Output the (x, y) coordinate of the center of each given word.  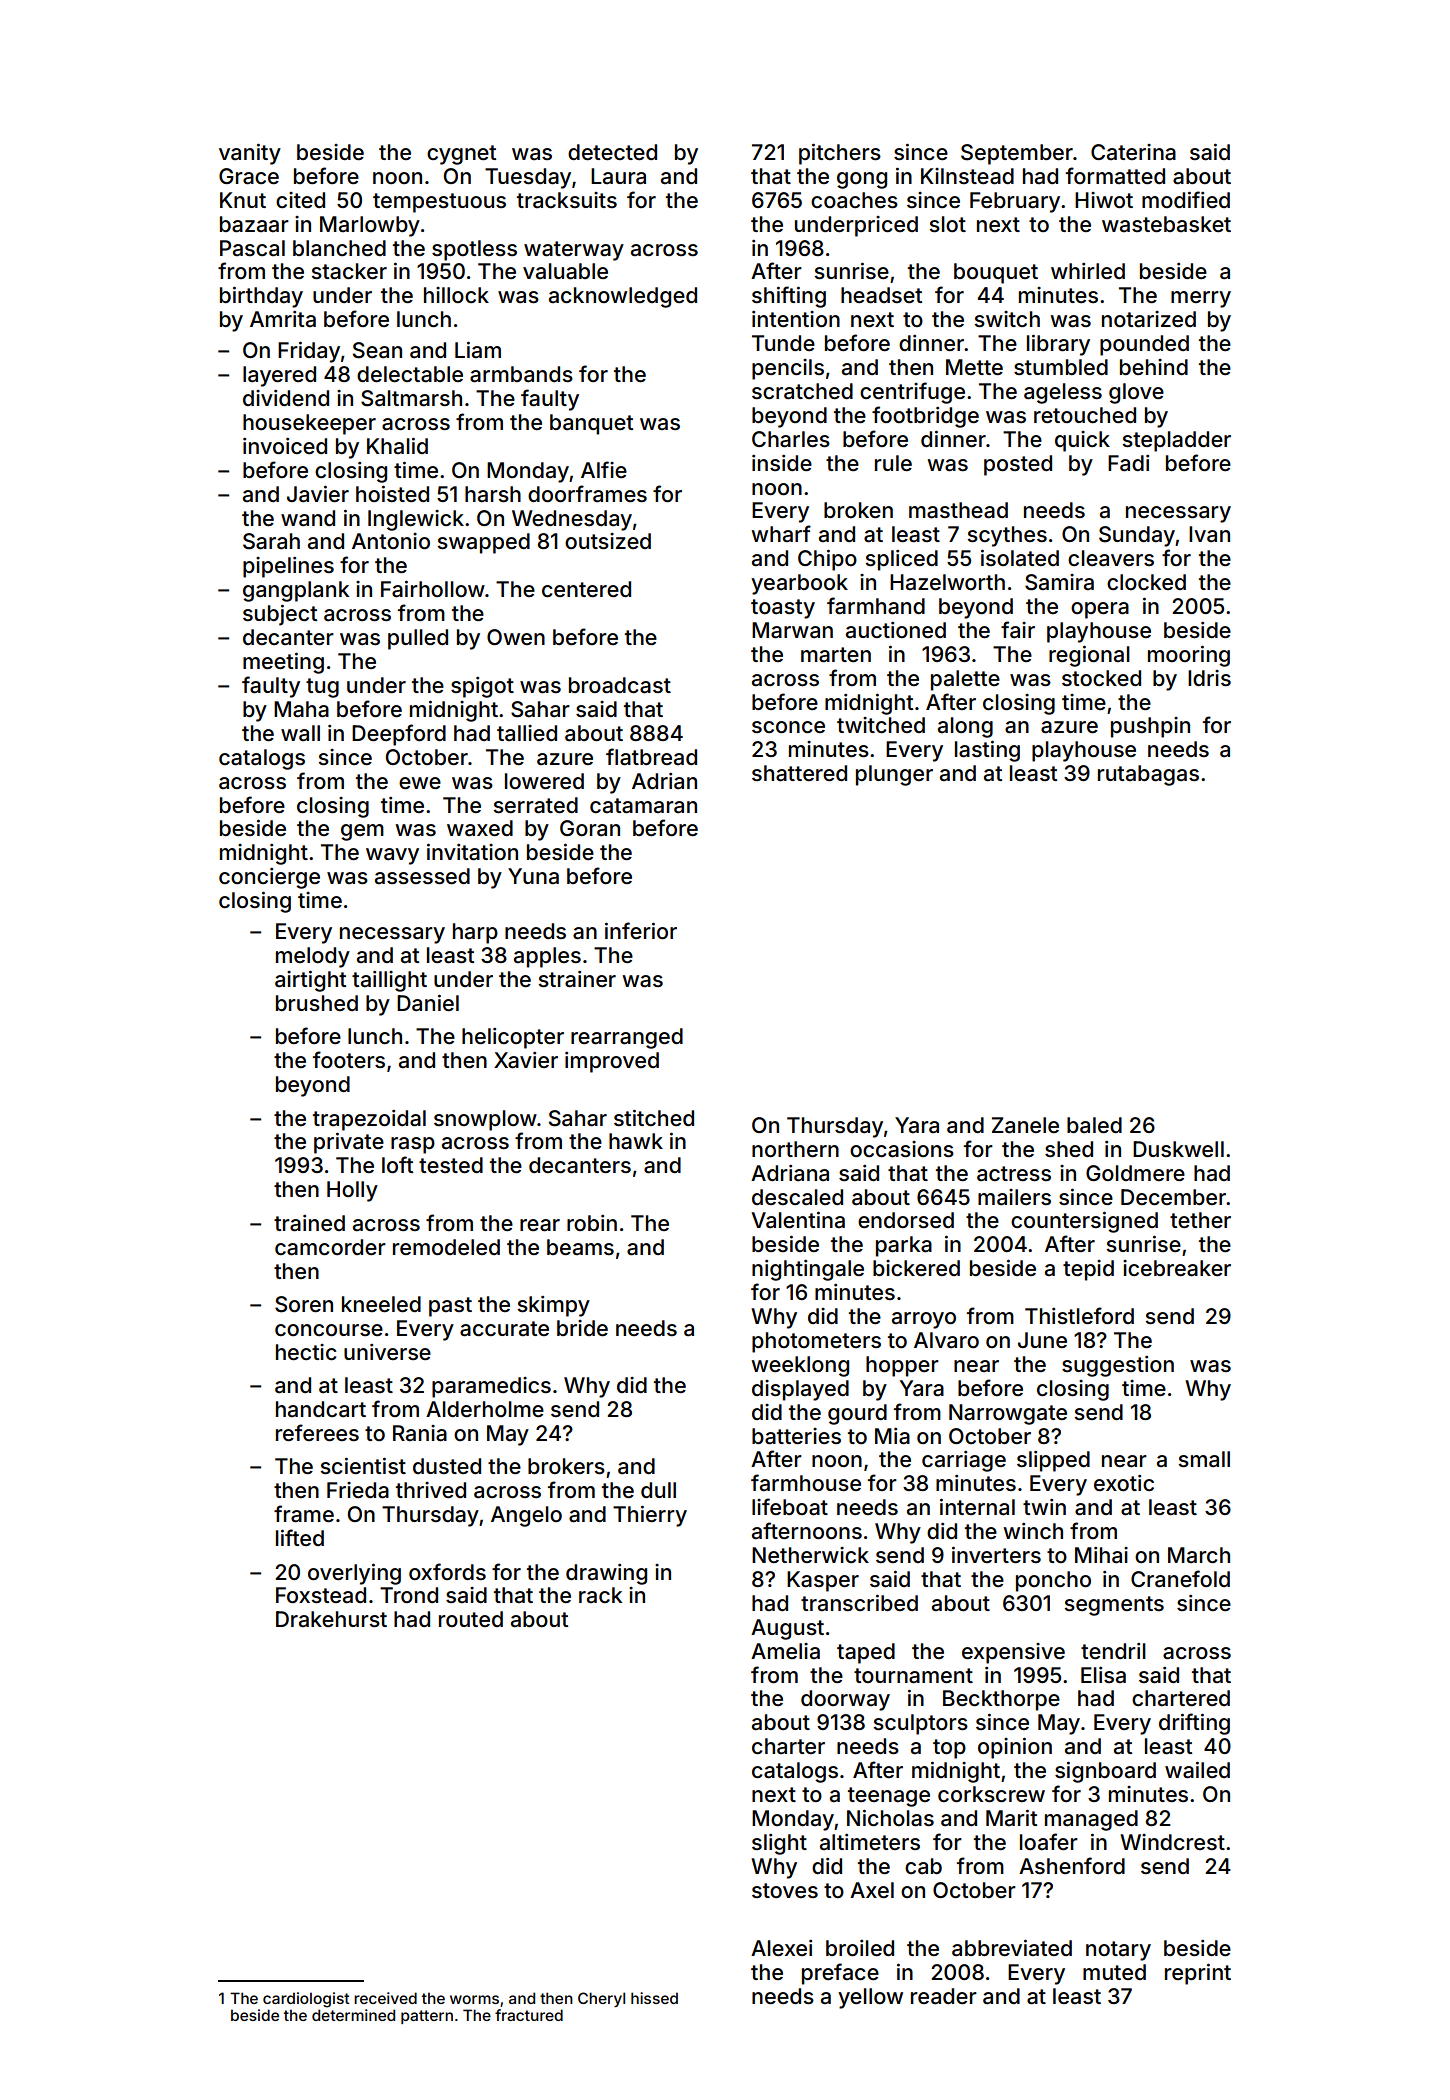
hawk (636, 1141)
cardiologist (306, 2000)
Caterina (1133, 152)
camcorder (330, 1247)
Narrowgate (1008, 1414)
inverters (996, 1555)
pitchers (840, 154)
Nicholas (890, 1818)
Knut (243, 200)
